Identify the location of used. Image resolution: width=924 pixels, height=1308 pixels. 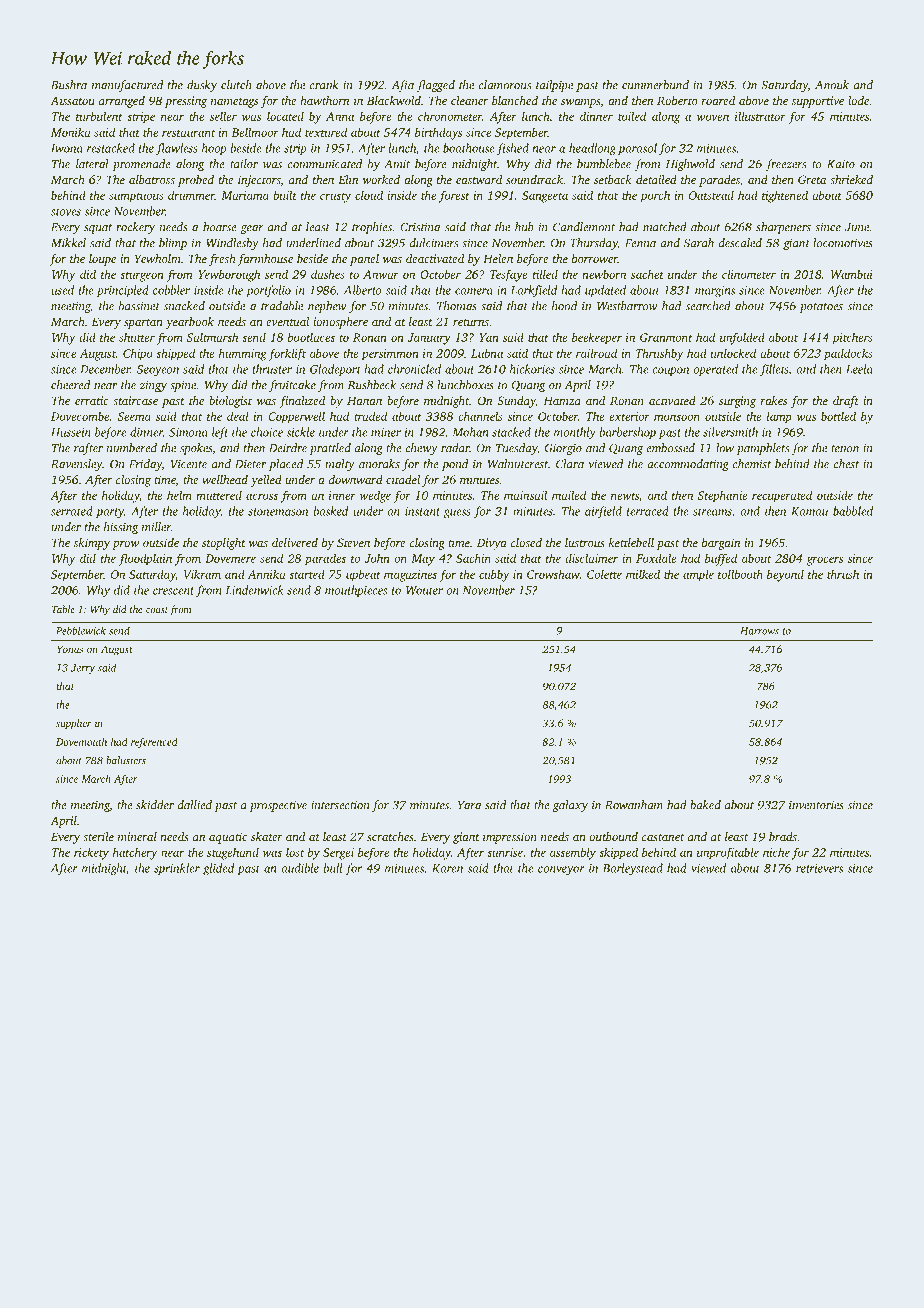
(62, 290).
